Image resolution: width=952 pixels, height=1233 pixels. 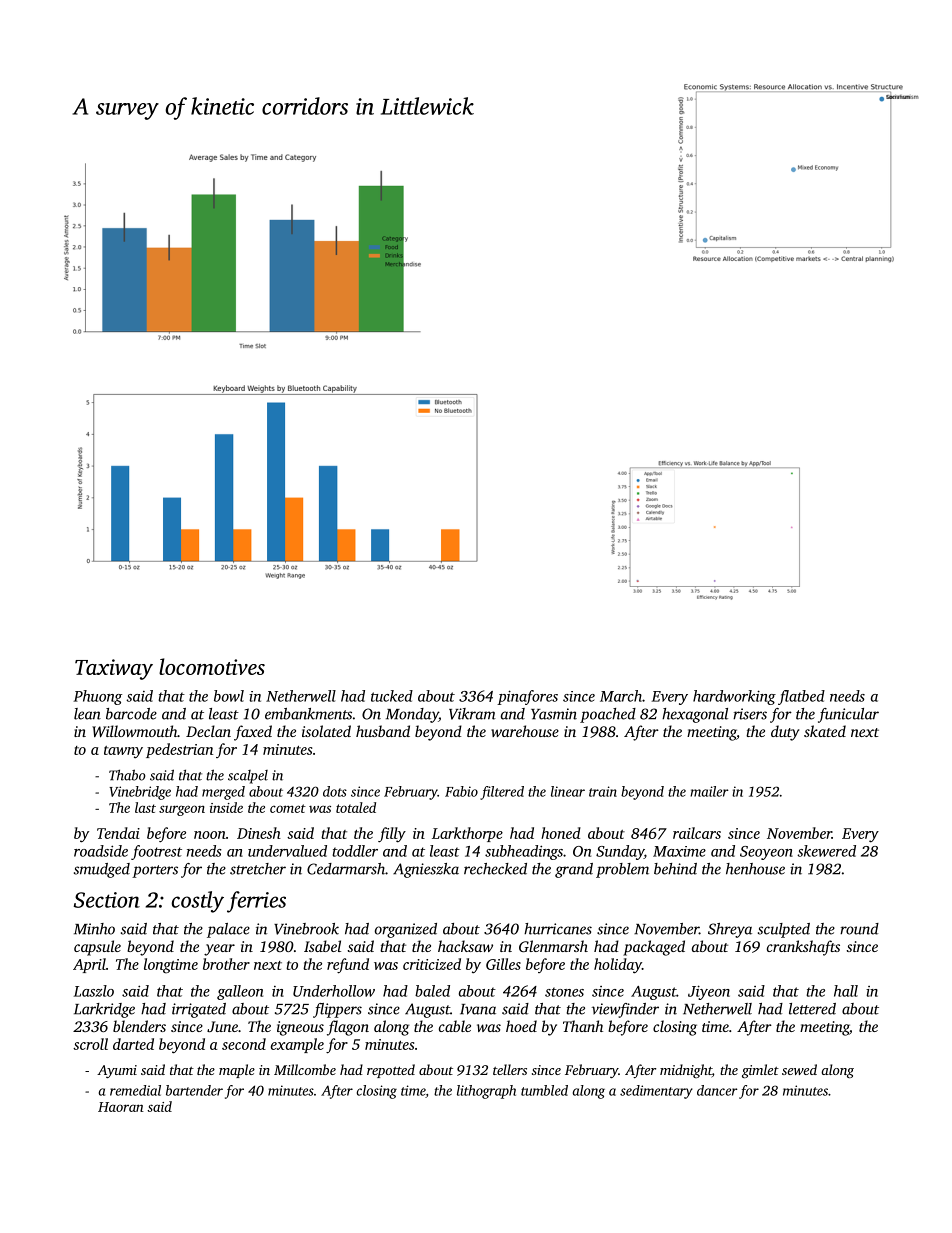 What do you see at coordinates (334, 991) in the image?
I see `Underhollow` at bounding box center [334, 991].
